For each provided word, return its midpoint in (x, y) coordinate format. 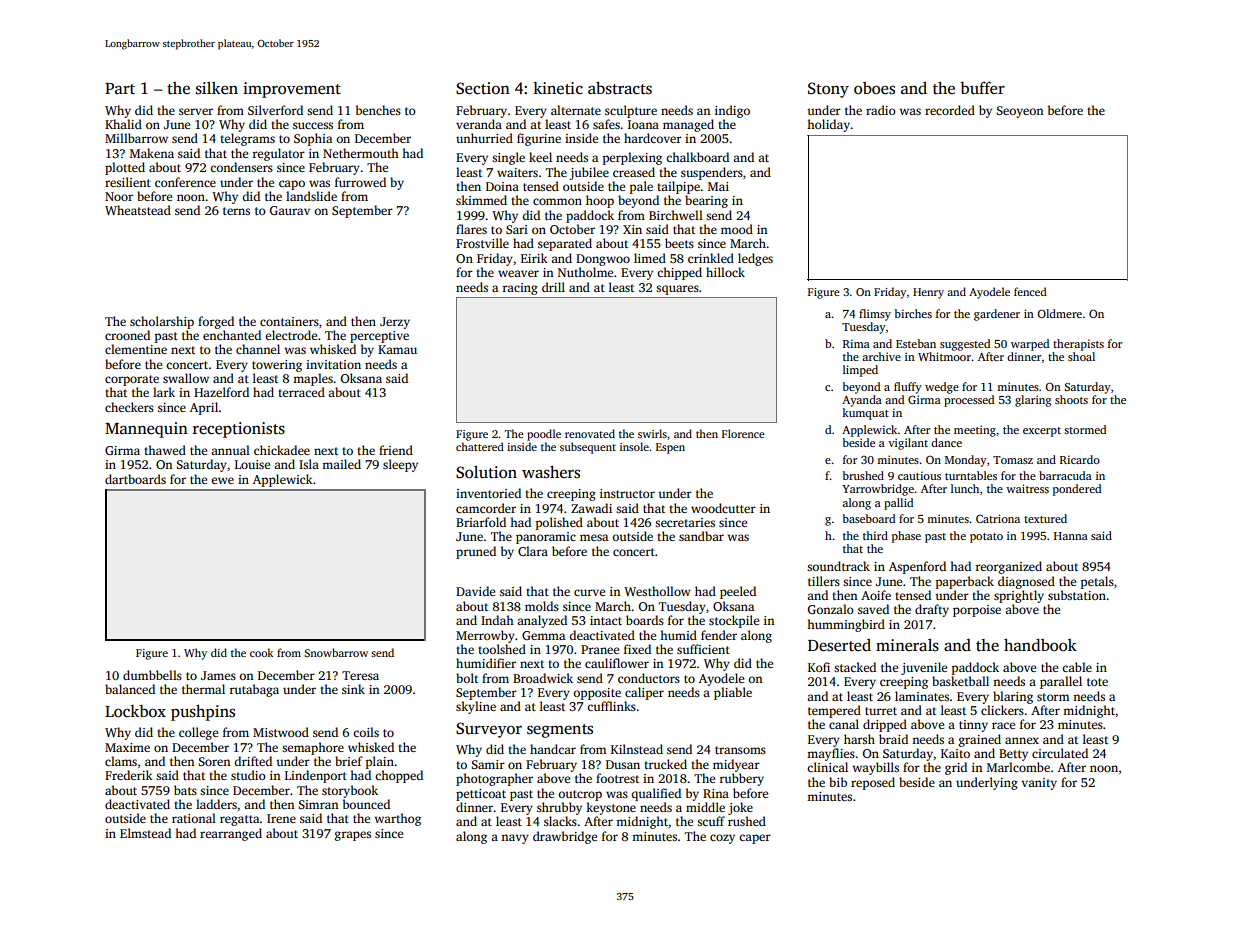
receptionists (239, 430)
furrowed (360, 182)
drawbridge (565, 837)
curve (589, 592)
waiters (517, 172)
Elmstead (145, 833)
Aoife (876, 595)
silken (217, 88)
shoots (1071, 399)
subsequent (588, 448)
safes (606, 124)
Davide (475, 591)
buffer (982, 87)
